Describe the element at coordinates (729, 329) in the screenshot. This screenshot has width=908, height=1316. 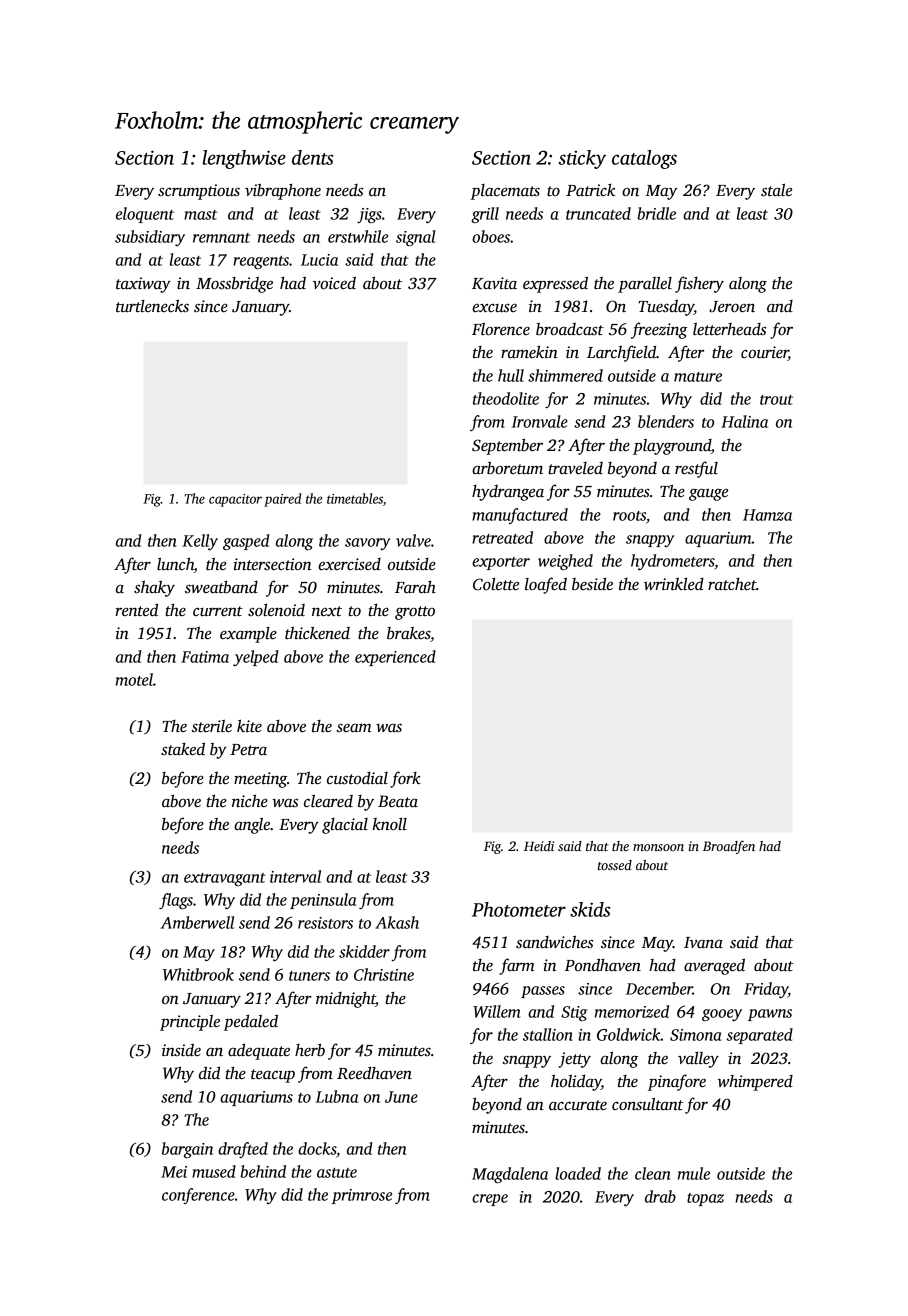
I see `letterheads` at that location.
